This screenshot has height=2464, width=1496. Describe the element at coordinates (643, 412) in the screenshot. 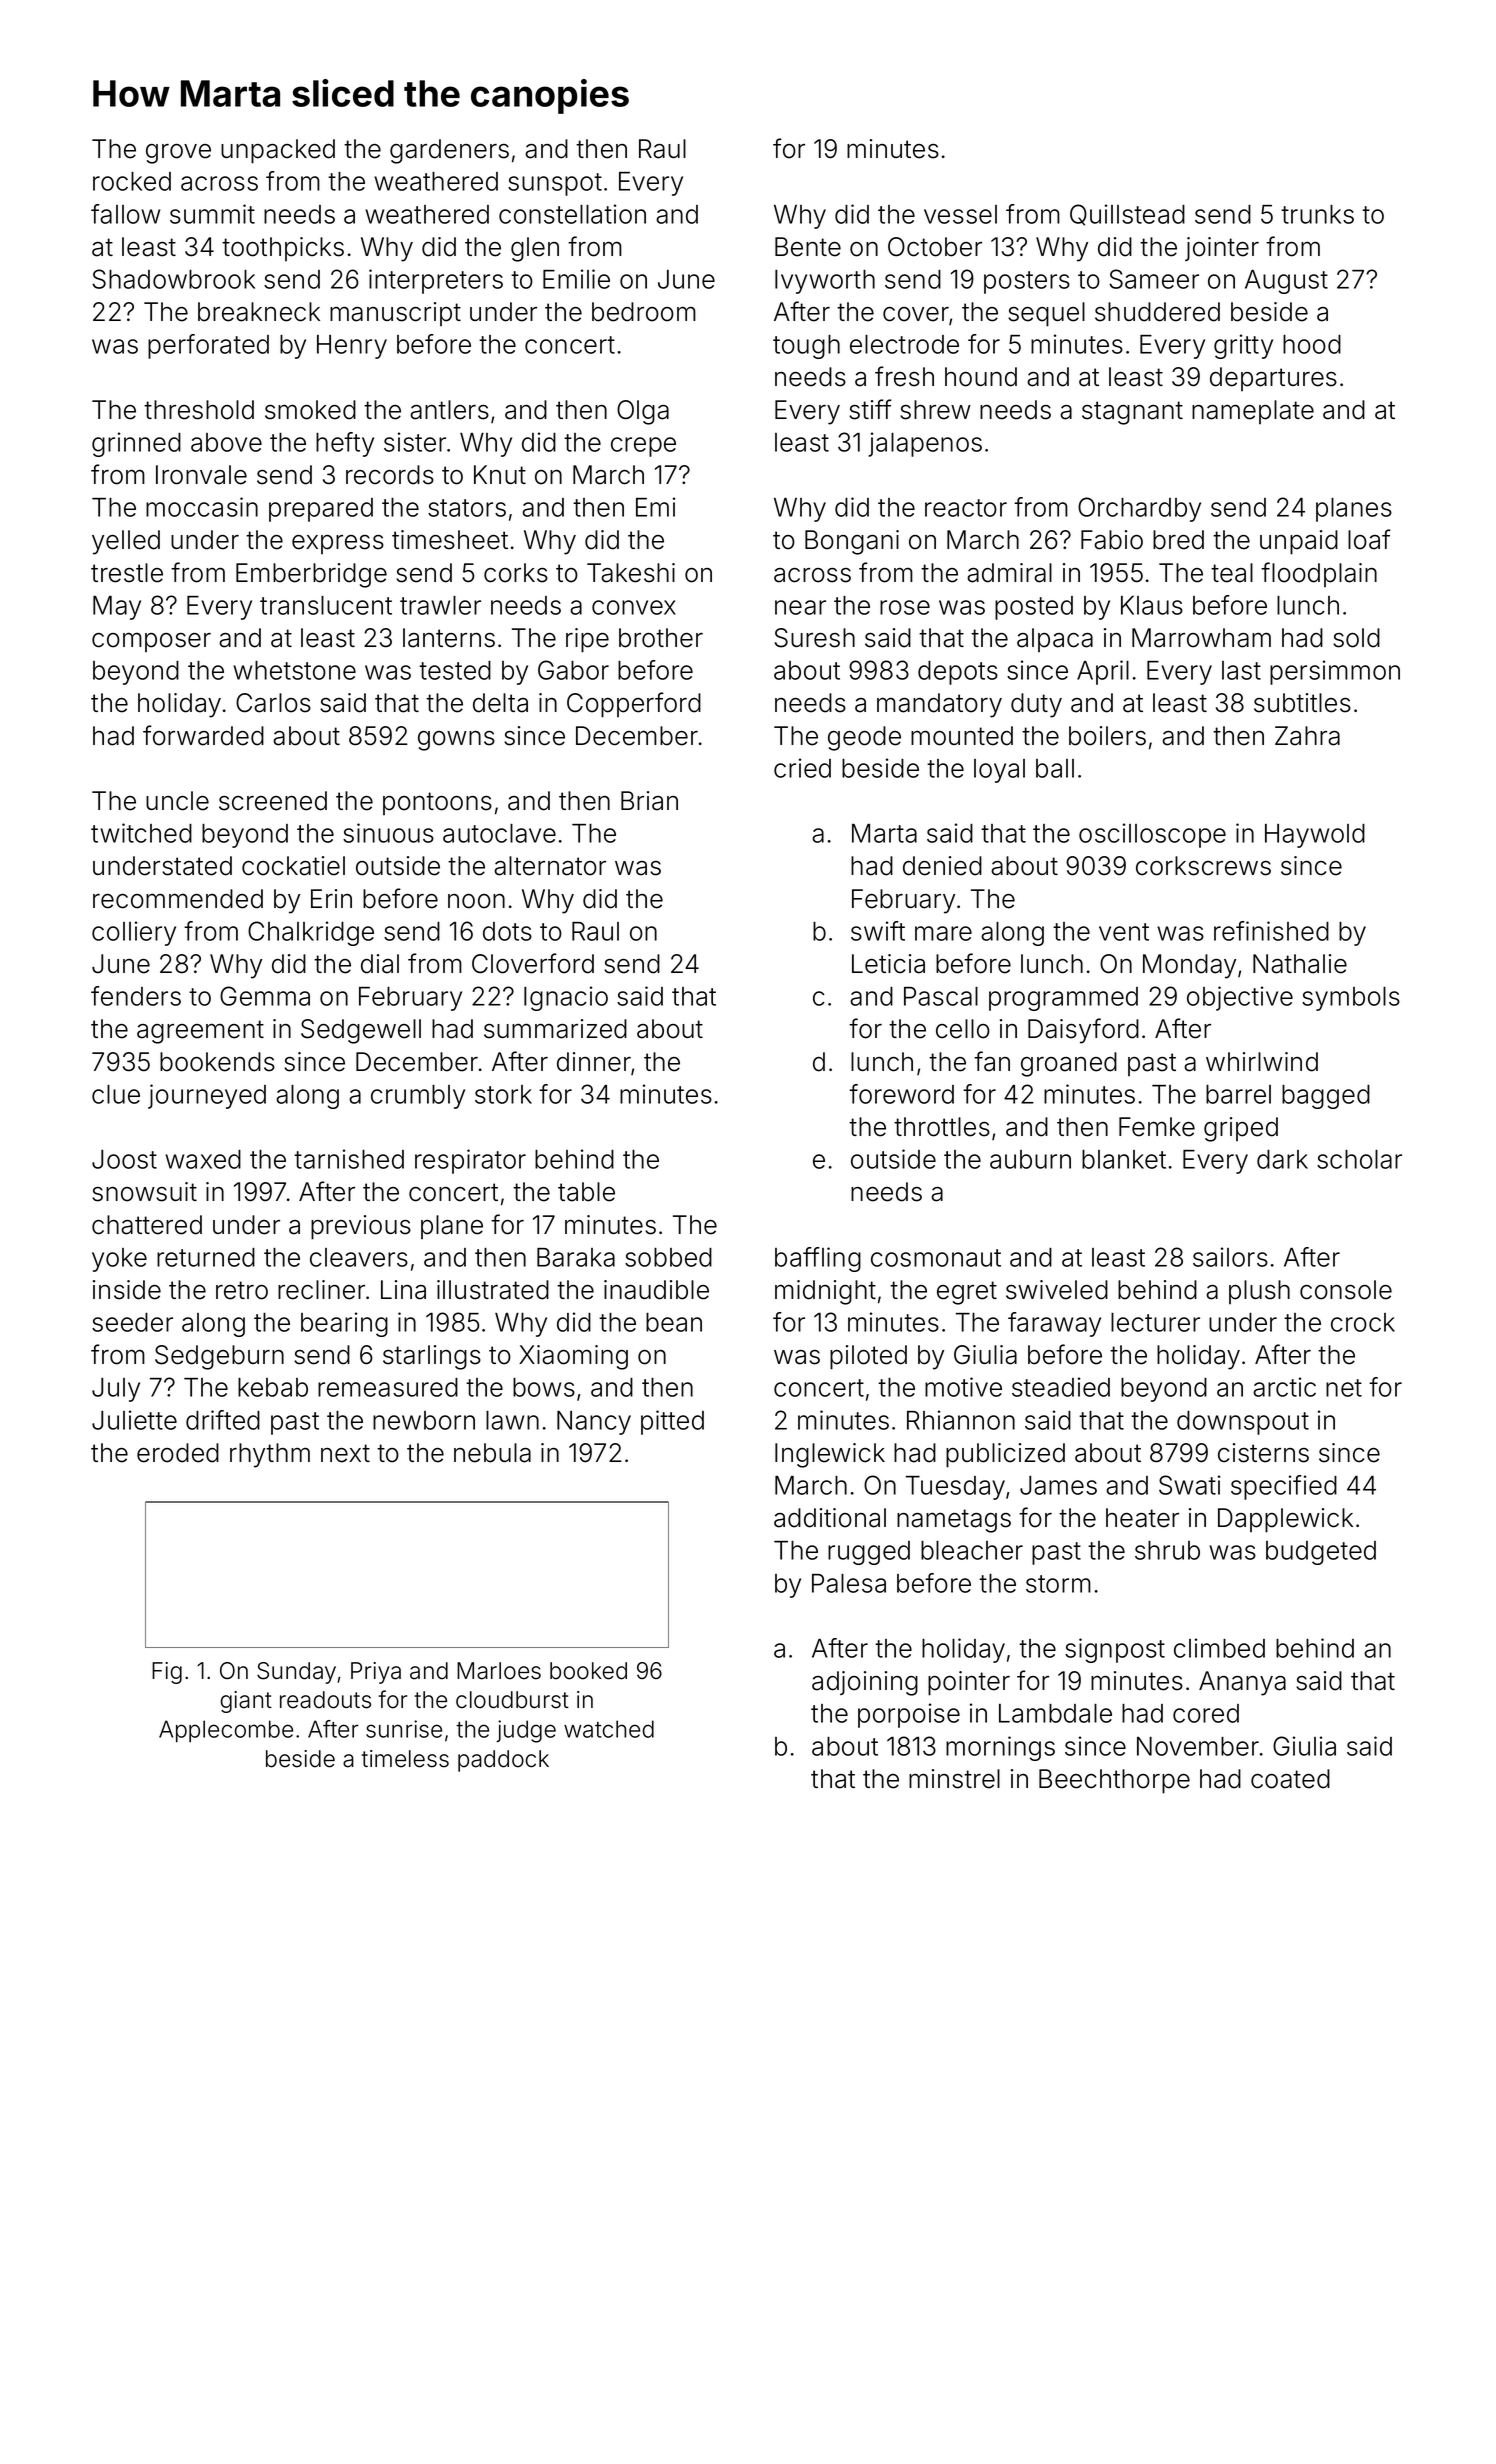

I see `Olga` at that location.
